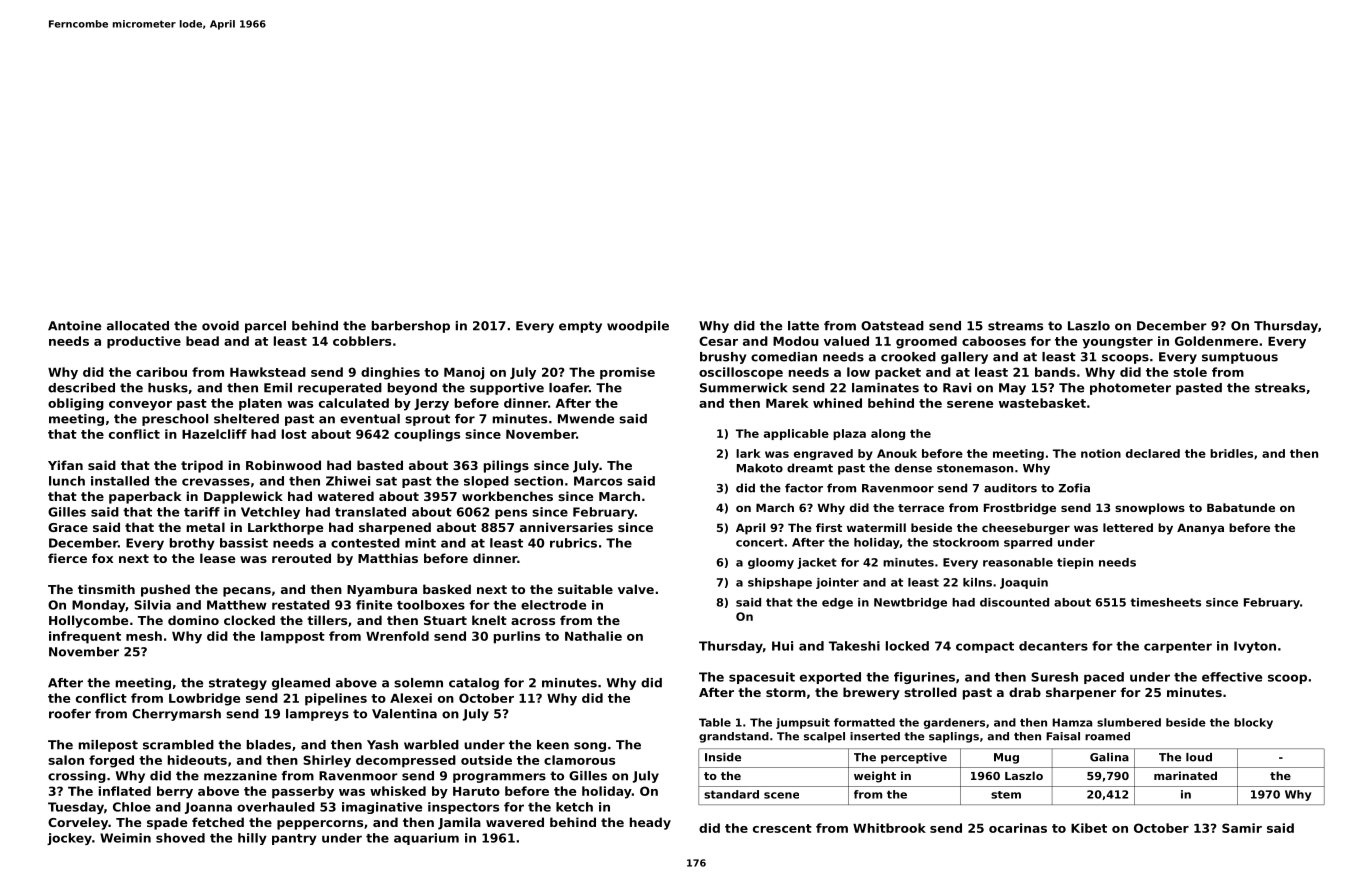 This screenshot has width=1372, height=887. What do you see at coordinates (1253, 723) in the screenshot?
I see `blocky` at bounding box center [1253, 723].
